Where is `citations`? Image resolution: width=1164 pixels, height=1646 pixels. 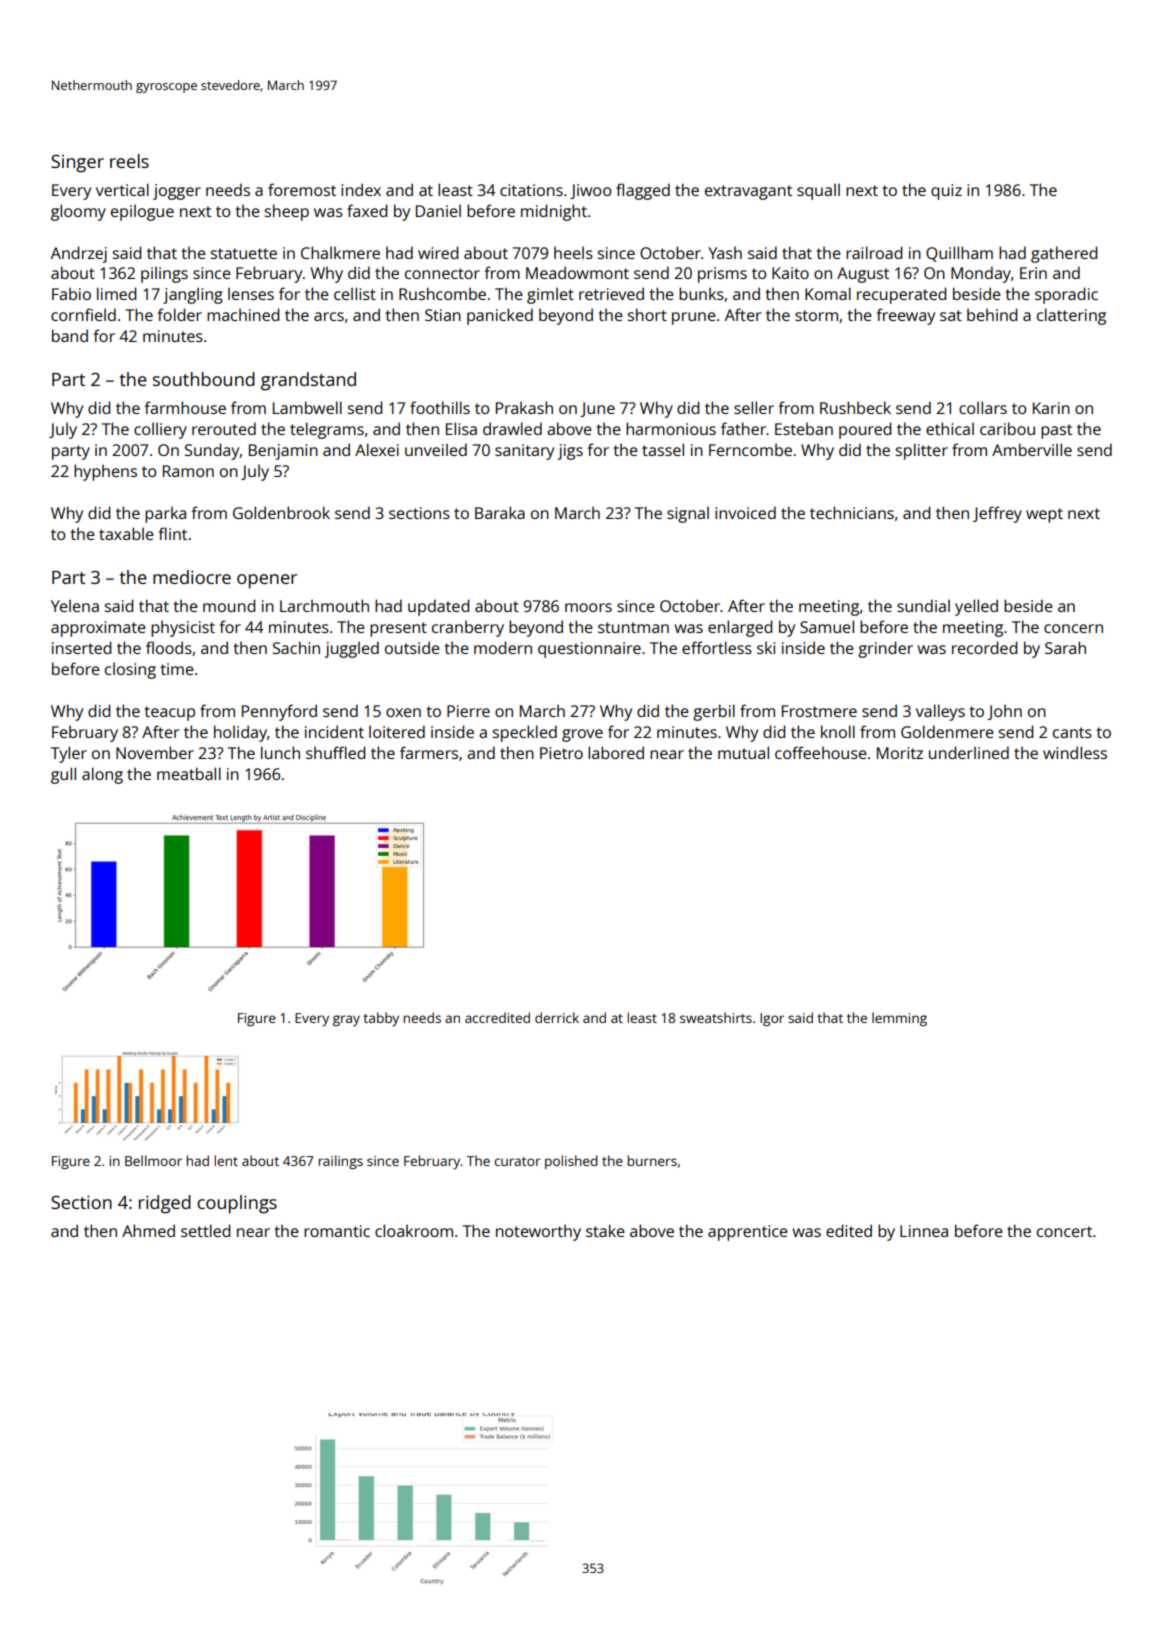
citations is located at coordinates (531, 190).
